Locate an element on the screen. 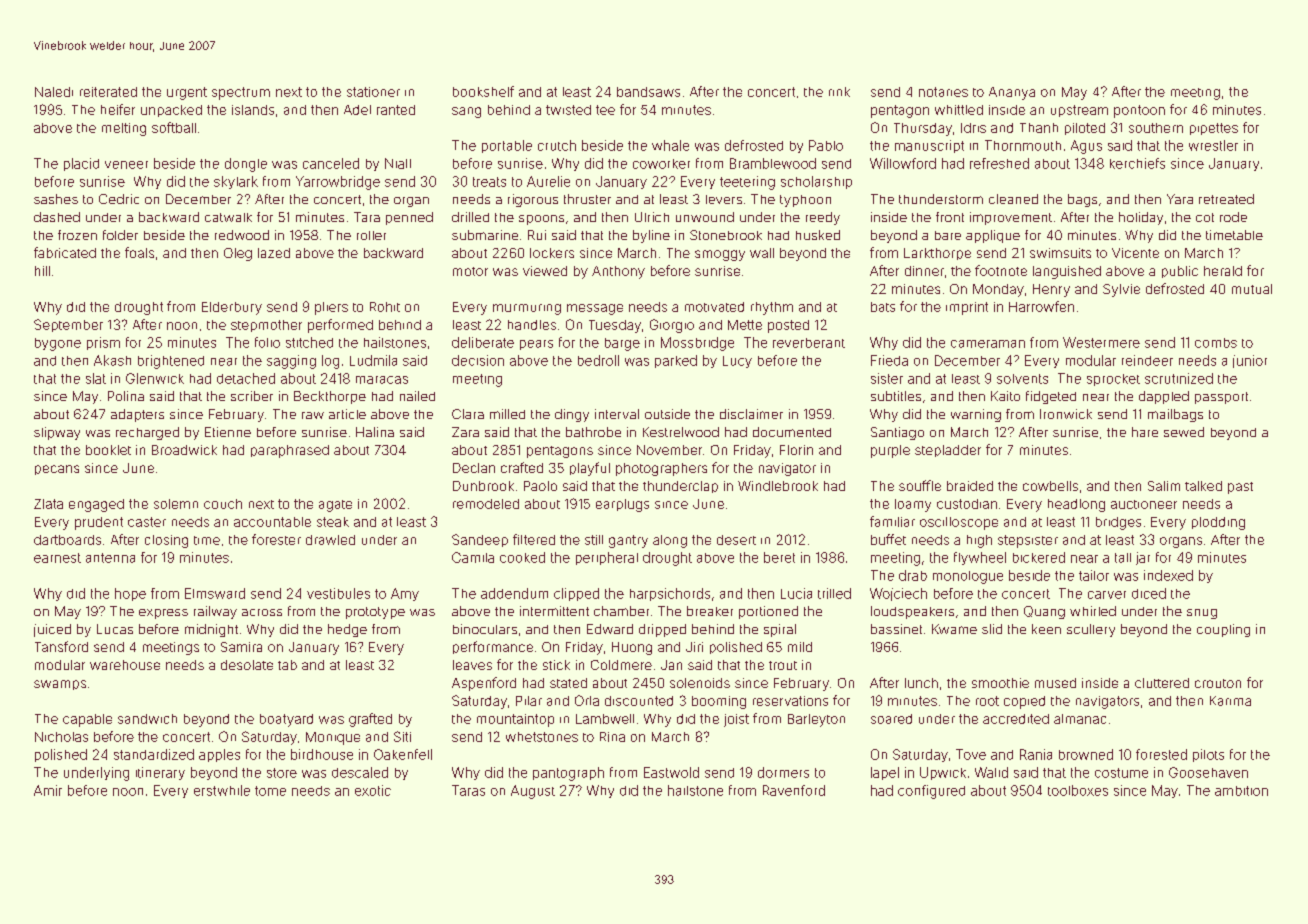 The image size is (1308, 924). stepmother is located at coordinates (266, 326).
